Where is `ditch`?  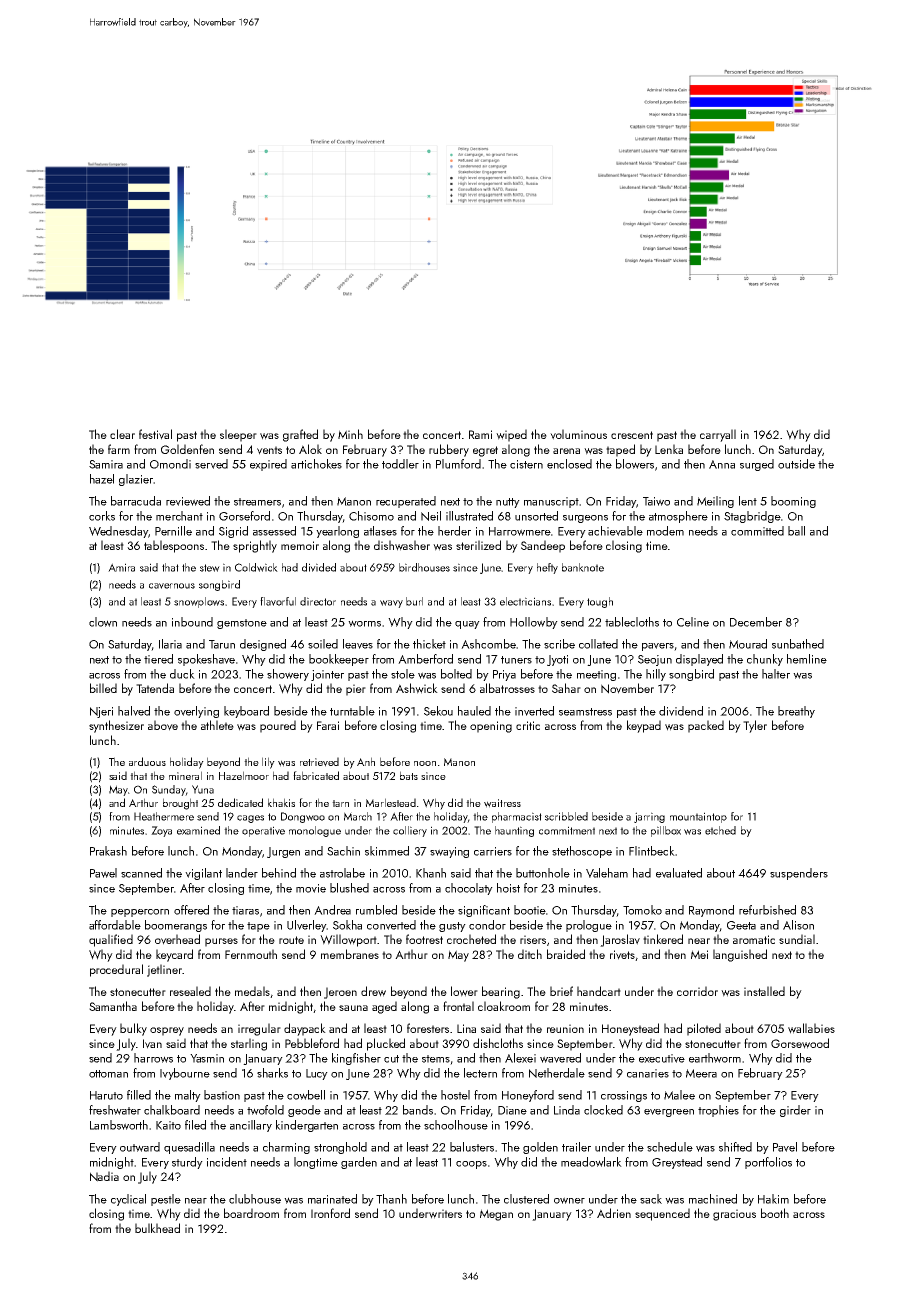 ditch is located at coordinates (530, 954).
